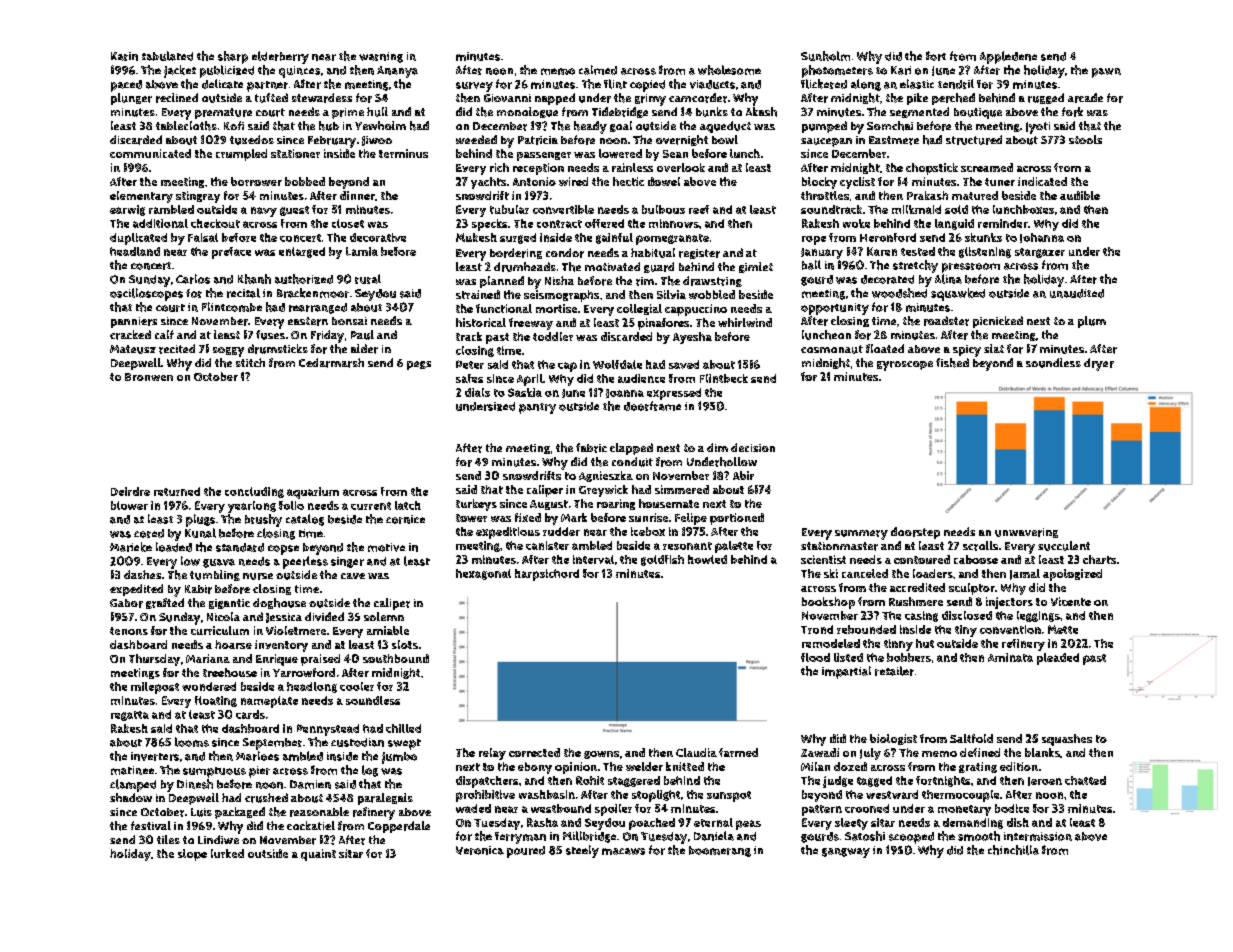 The height and width of the document is (952, 1233). I want to click on slope, so click(192, 855).
